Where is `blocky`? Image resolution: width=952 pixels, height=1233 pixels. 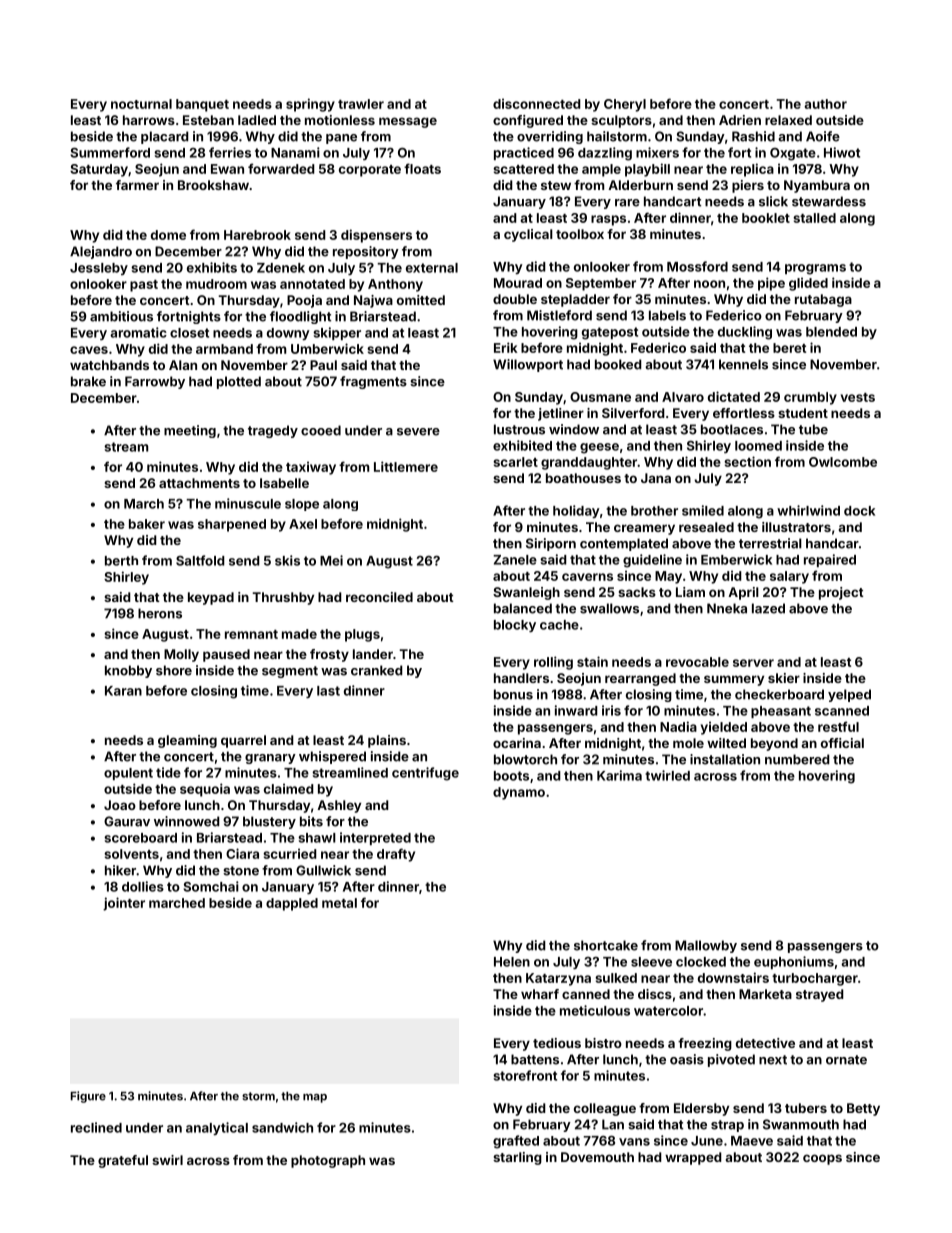 blocky is located at coordinates (515, 626).
